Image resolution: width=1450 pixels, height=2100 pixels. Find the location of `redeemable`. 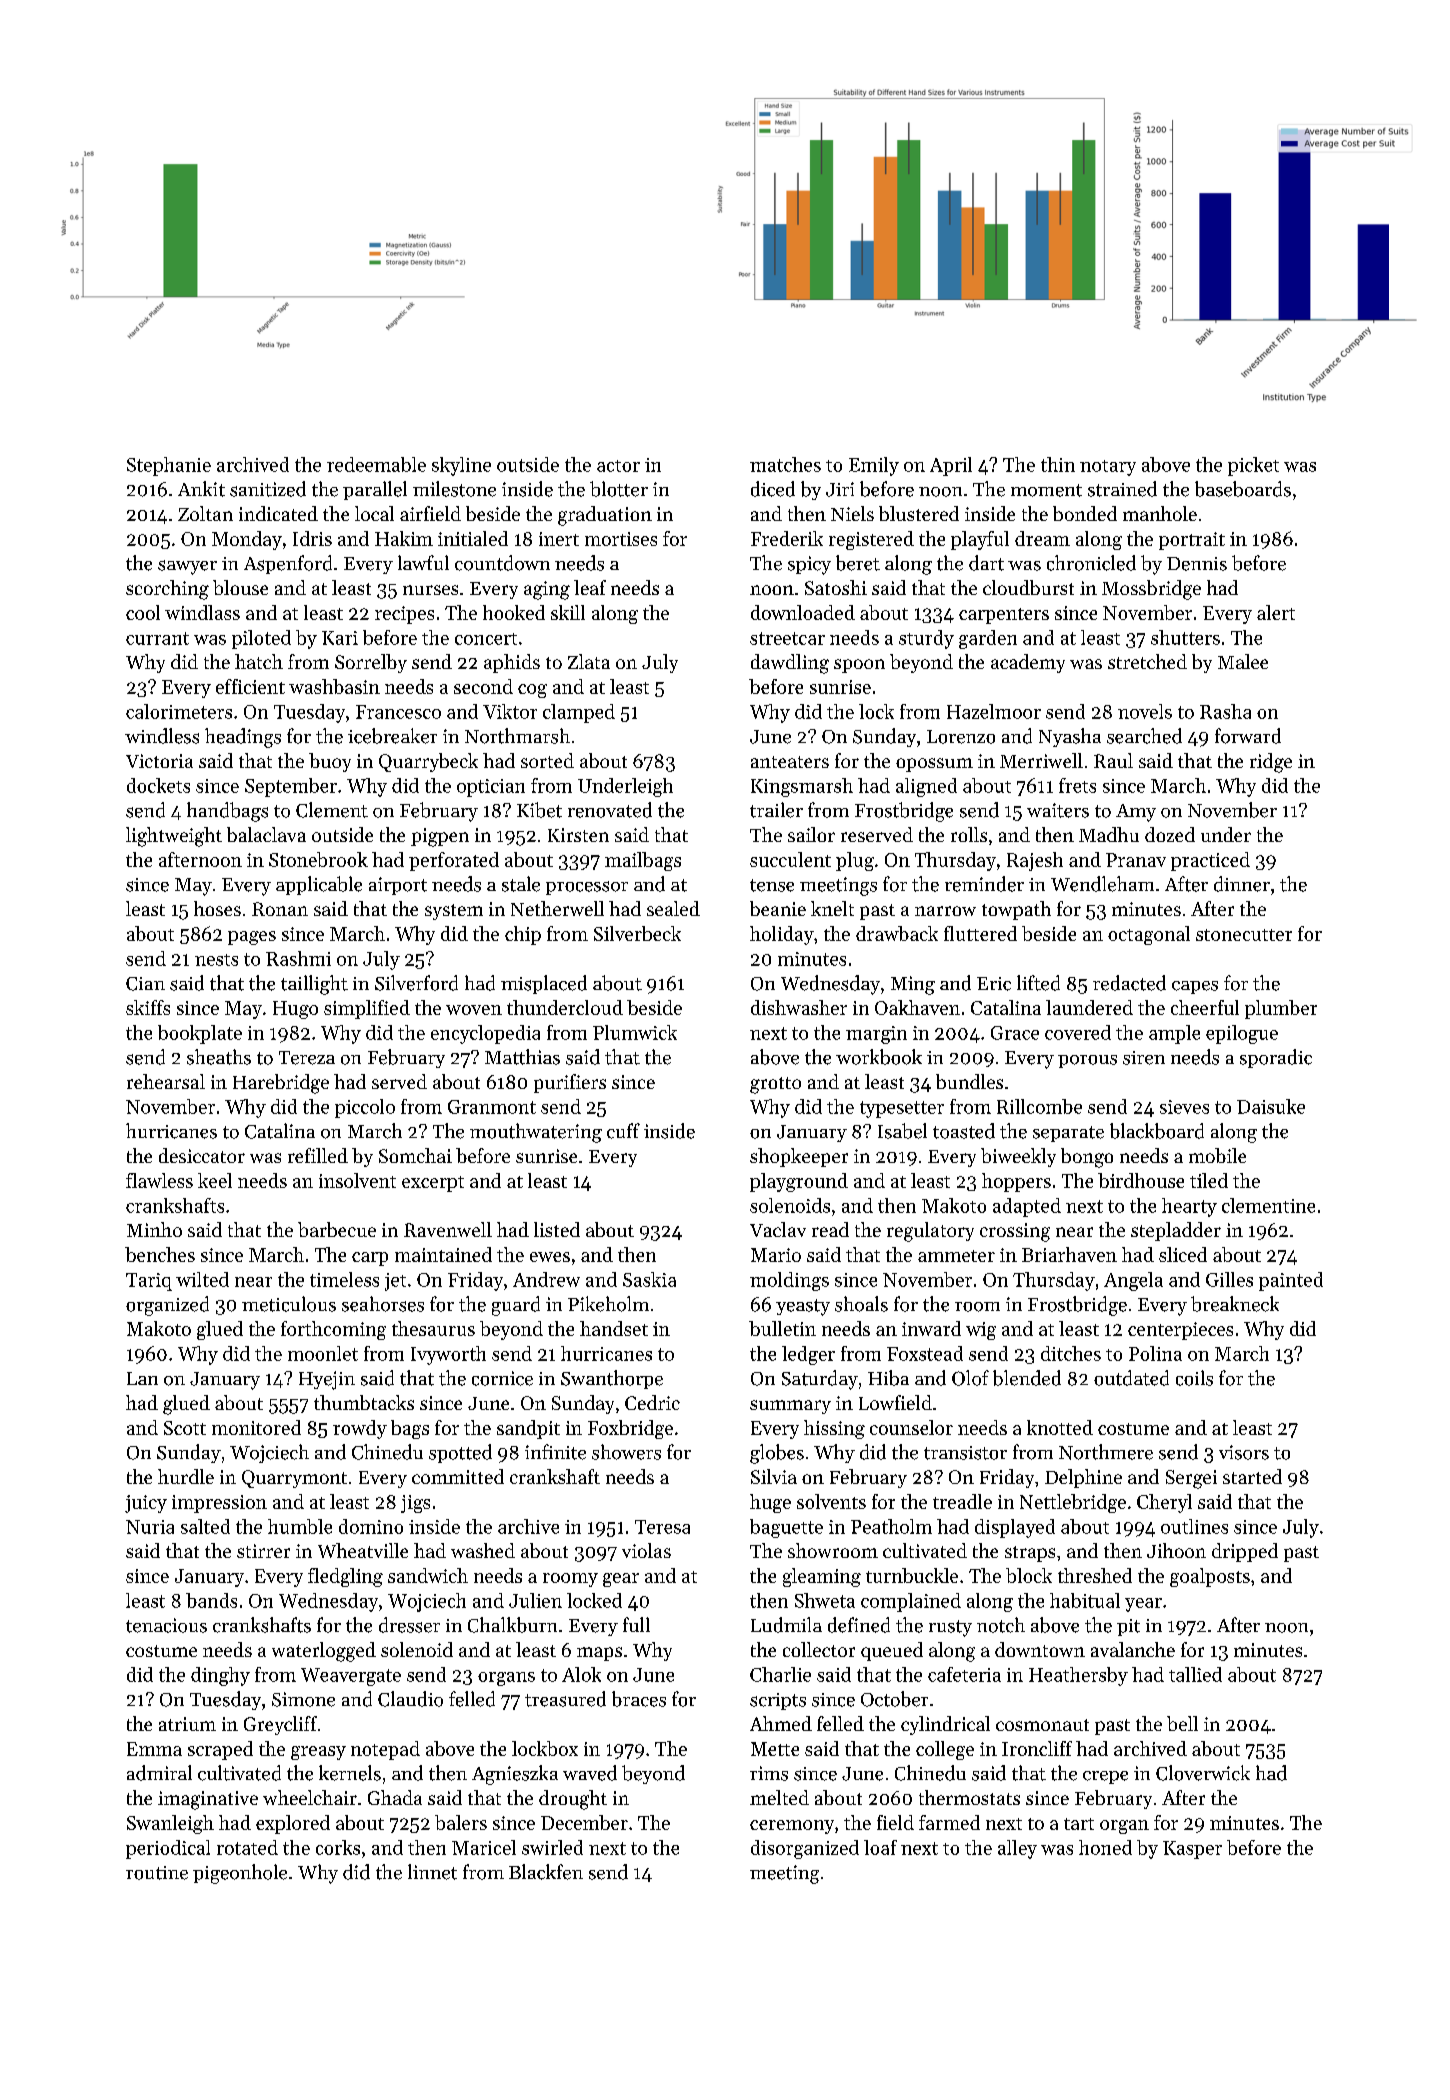

redeemable is located at coordinates (376, 464).
